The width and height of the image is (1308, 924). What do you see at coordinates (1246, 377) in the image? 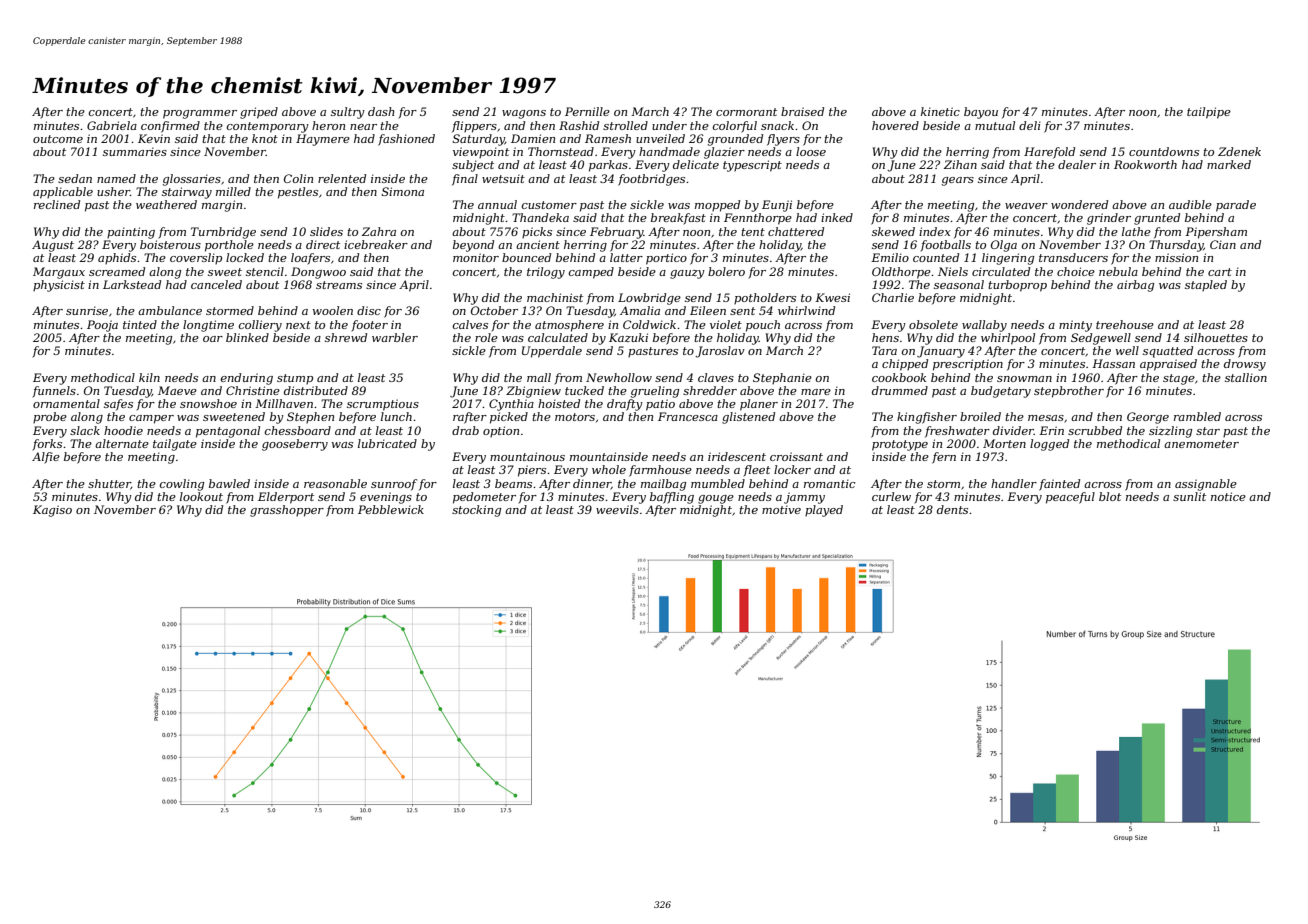
I see `stallion` at bounding box center [1246, 377].
